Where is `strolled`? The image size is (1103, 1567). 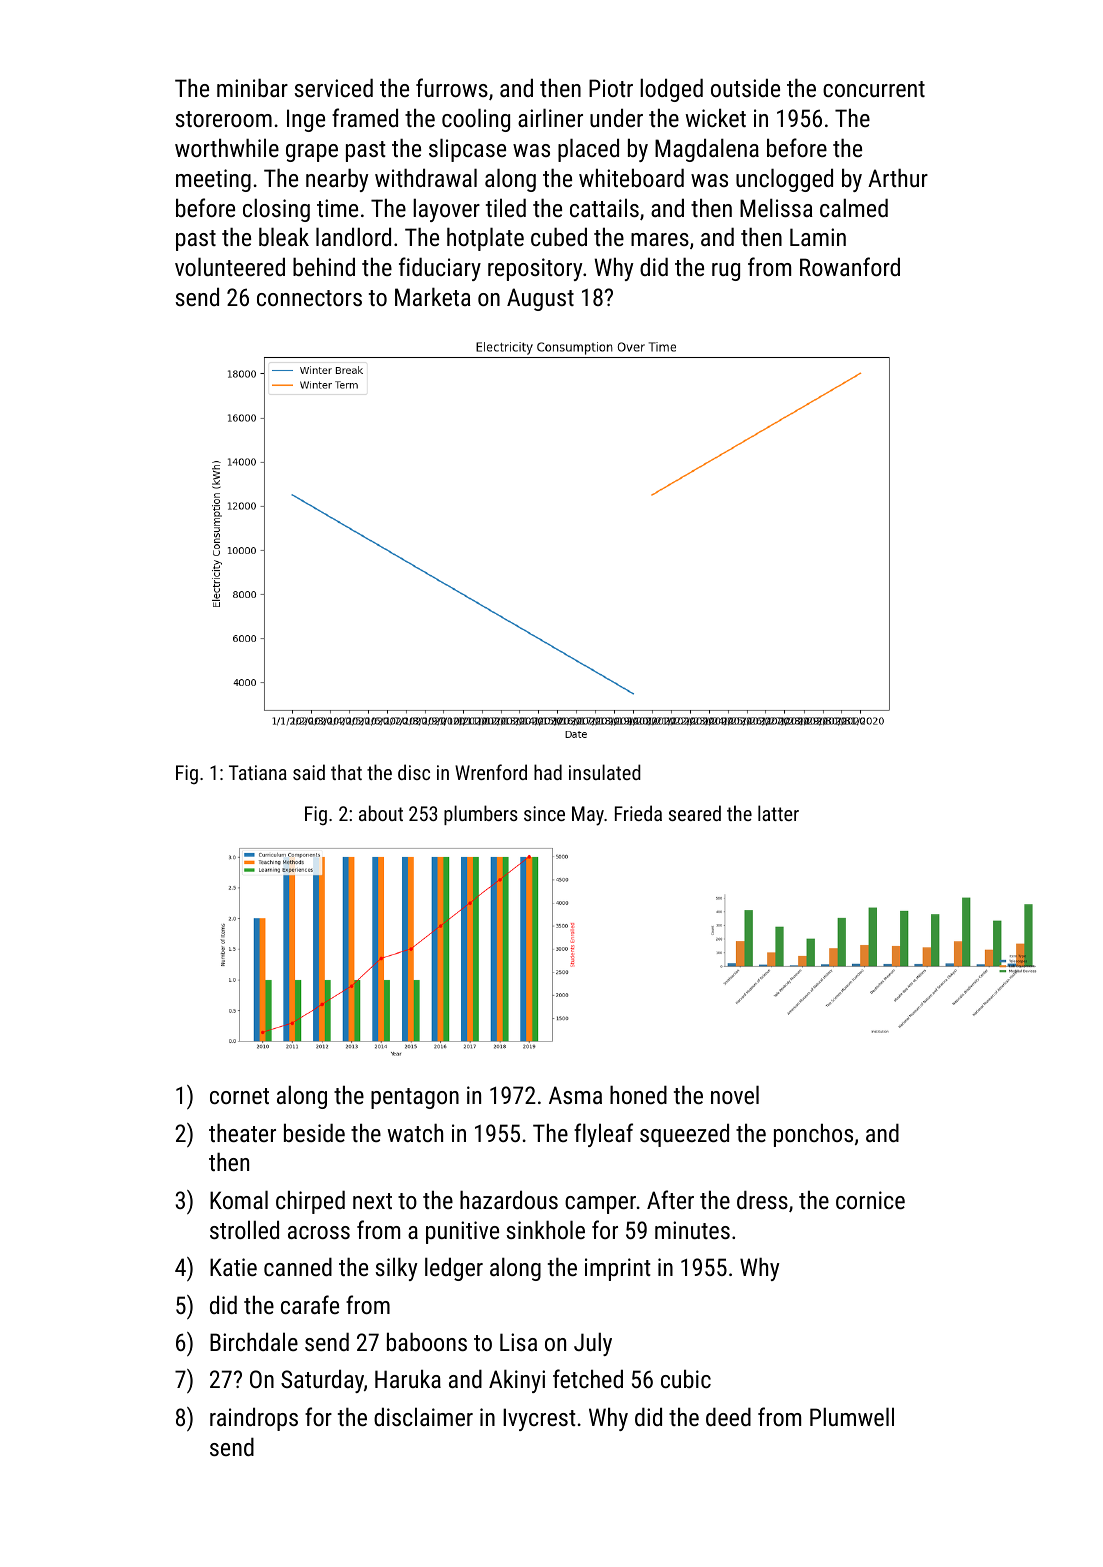
strolled is located at coordinates (244, 1229).
